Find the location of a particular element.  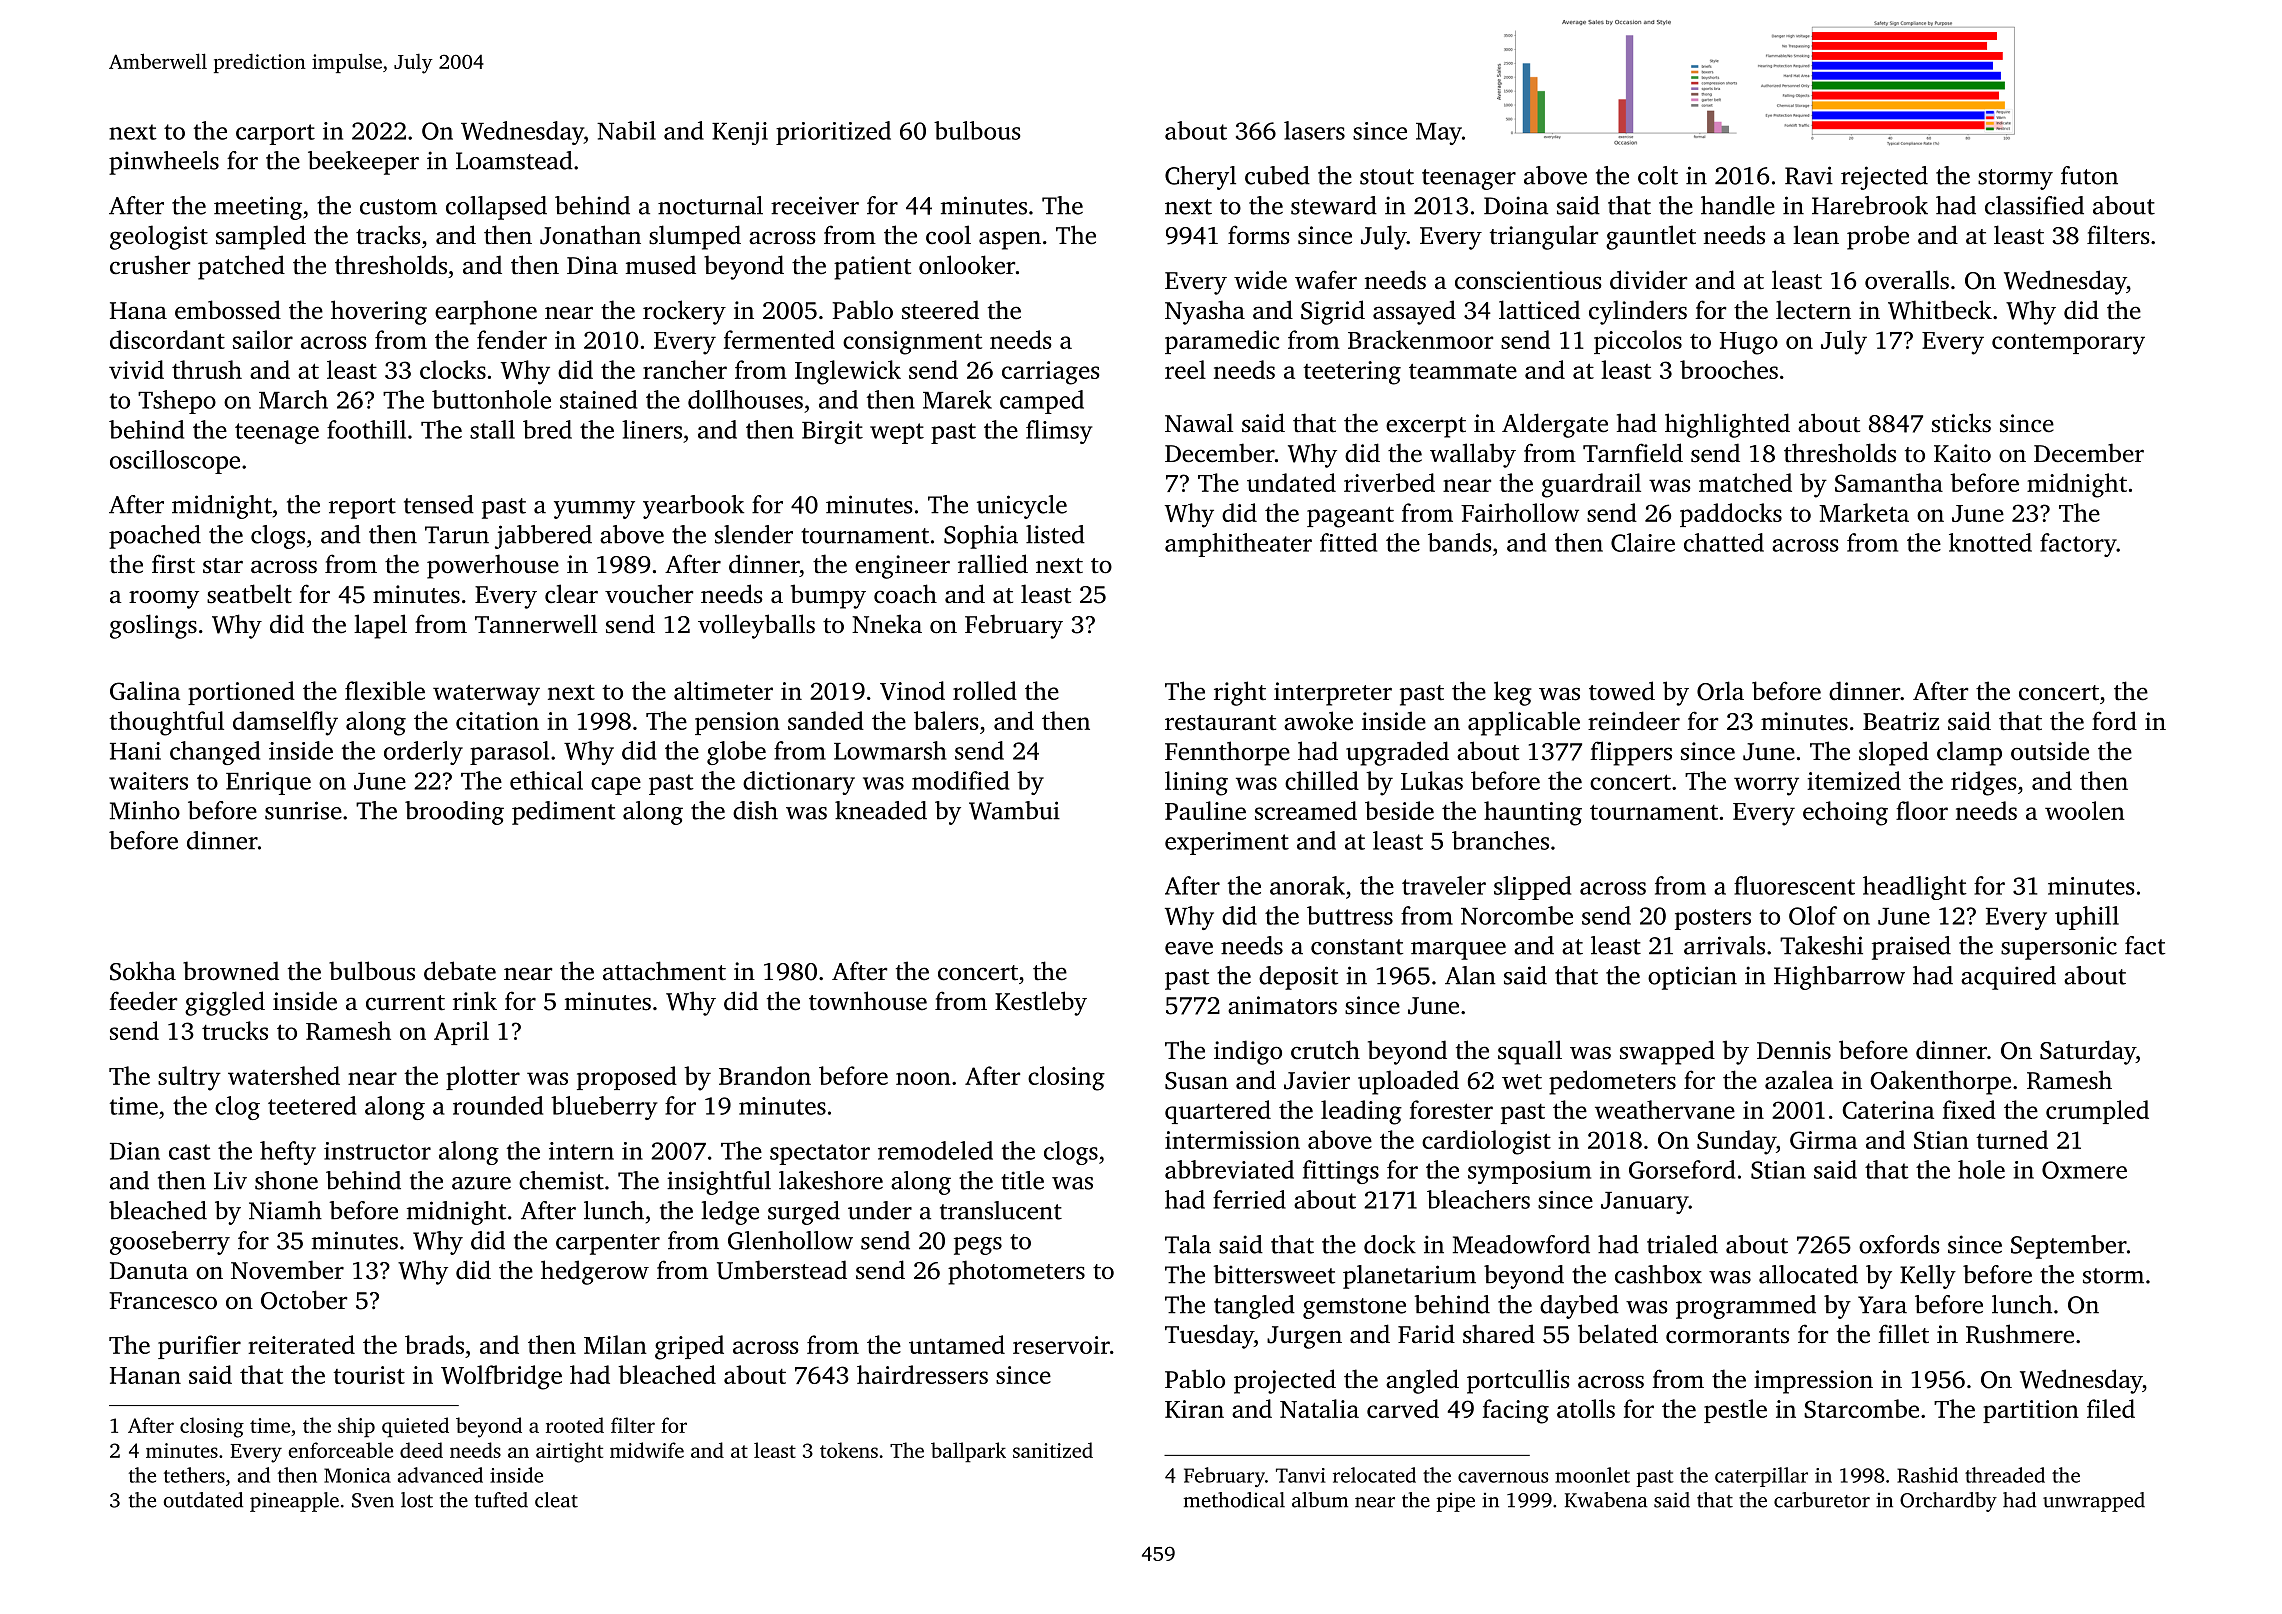

knotted is located at coordinates (1990, 542).
